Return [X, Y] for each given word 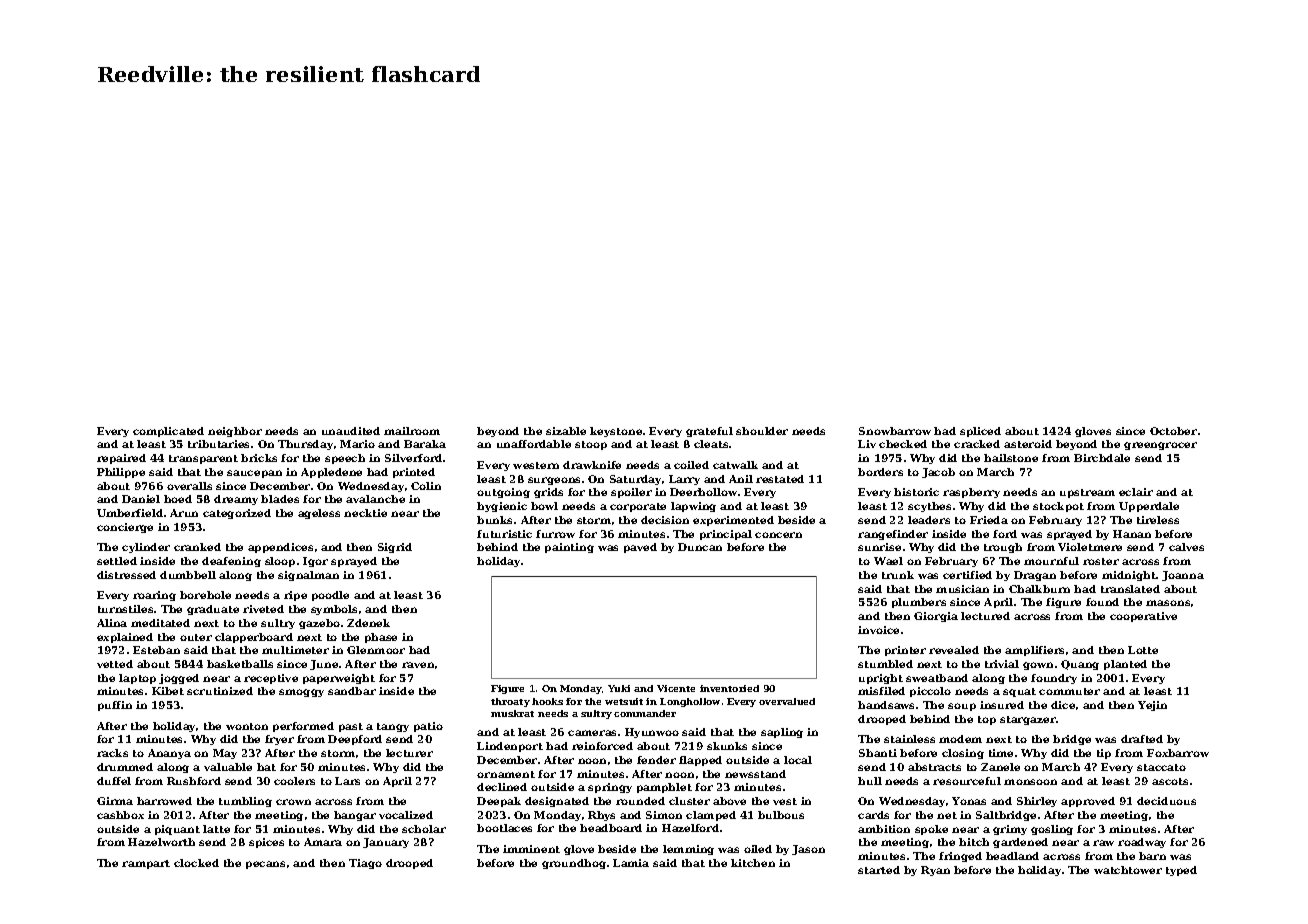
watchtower [1128, 870]
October [1173, 431]
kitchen [753, 863]
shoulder [762, 431]
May [225, 754]
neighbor [235, 432]
